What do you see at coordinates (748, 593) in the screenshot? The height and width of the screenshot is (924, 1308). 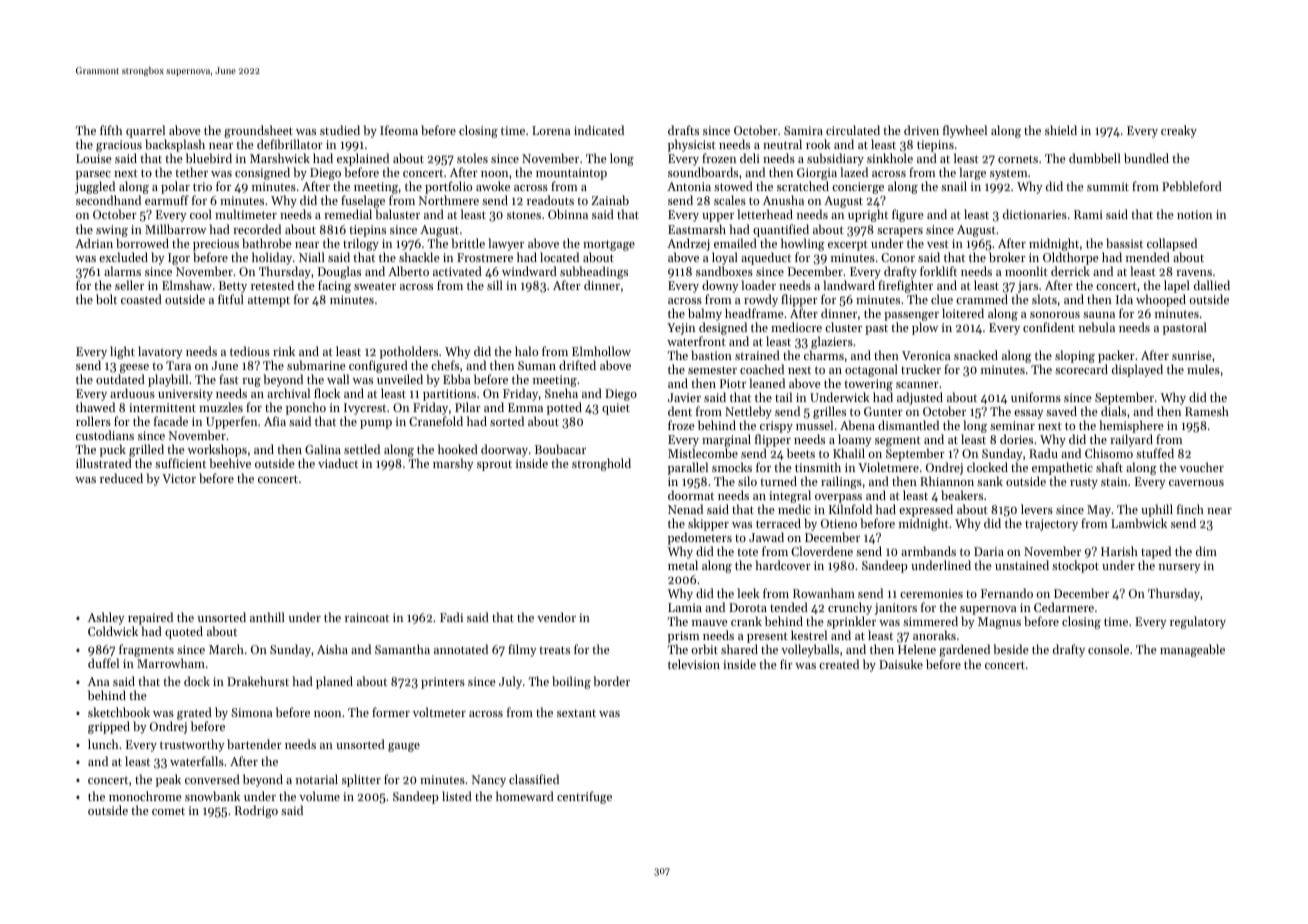 I see `leek` at bounding box center [748, 593].
